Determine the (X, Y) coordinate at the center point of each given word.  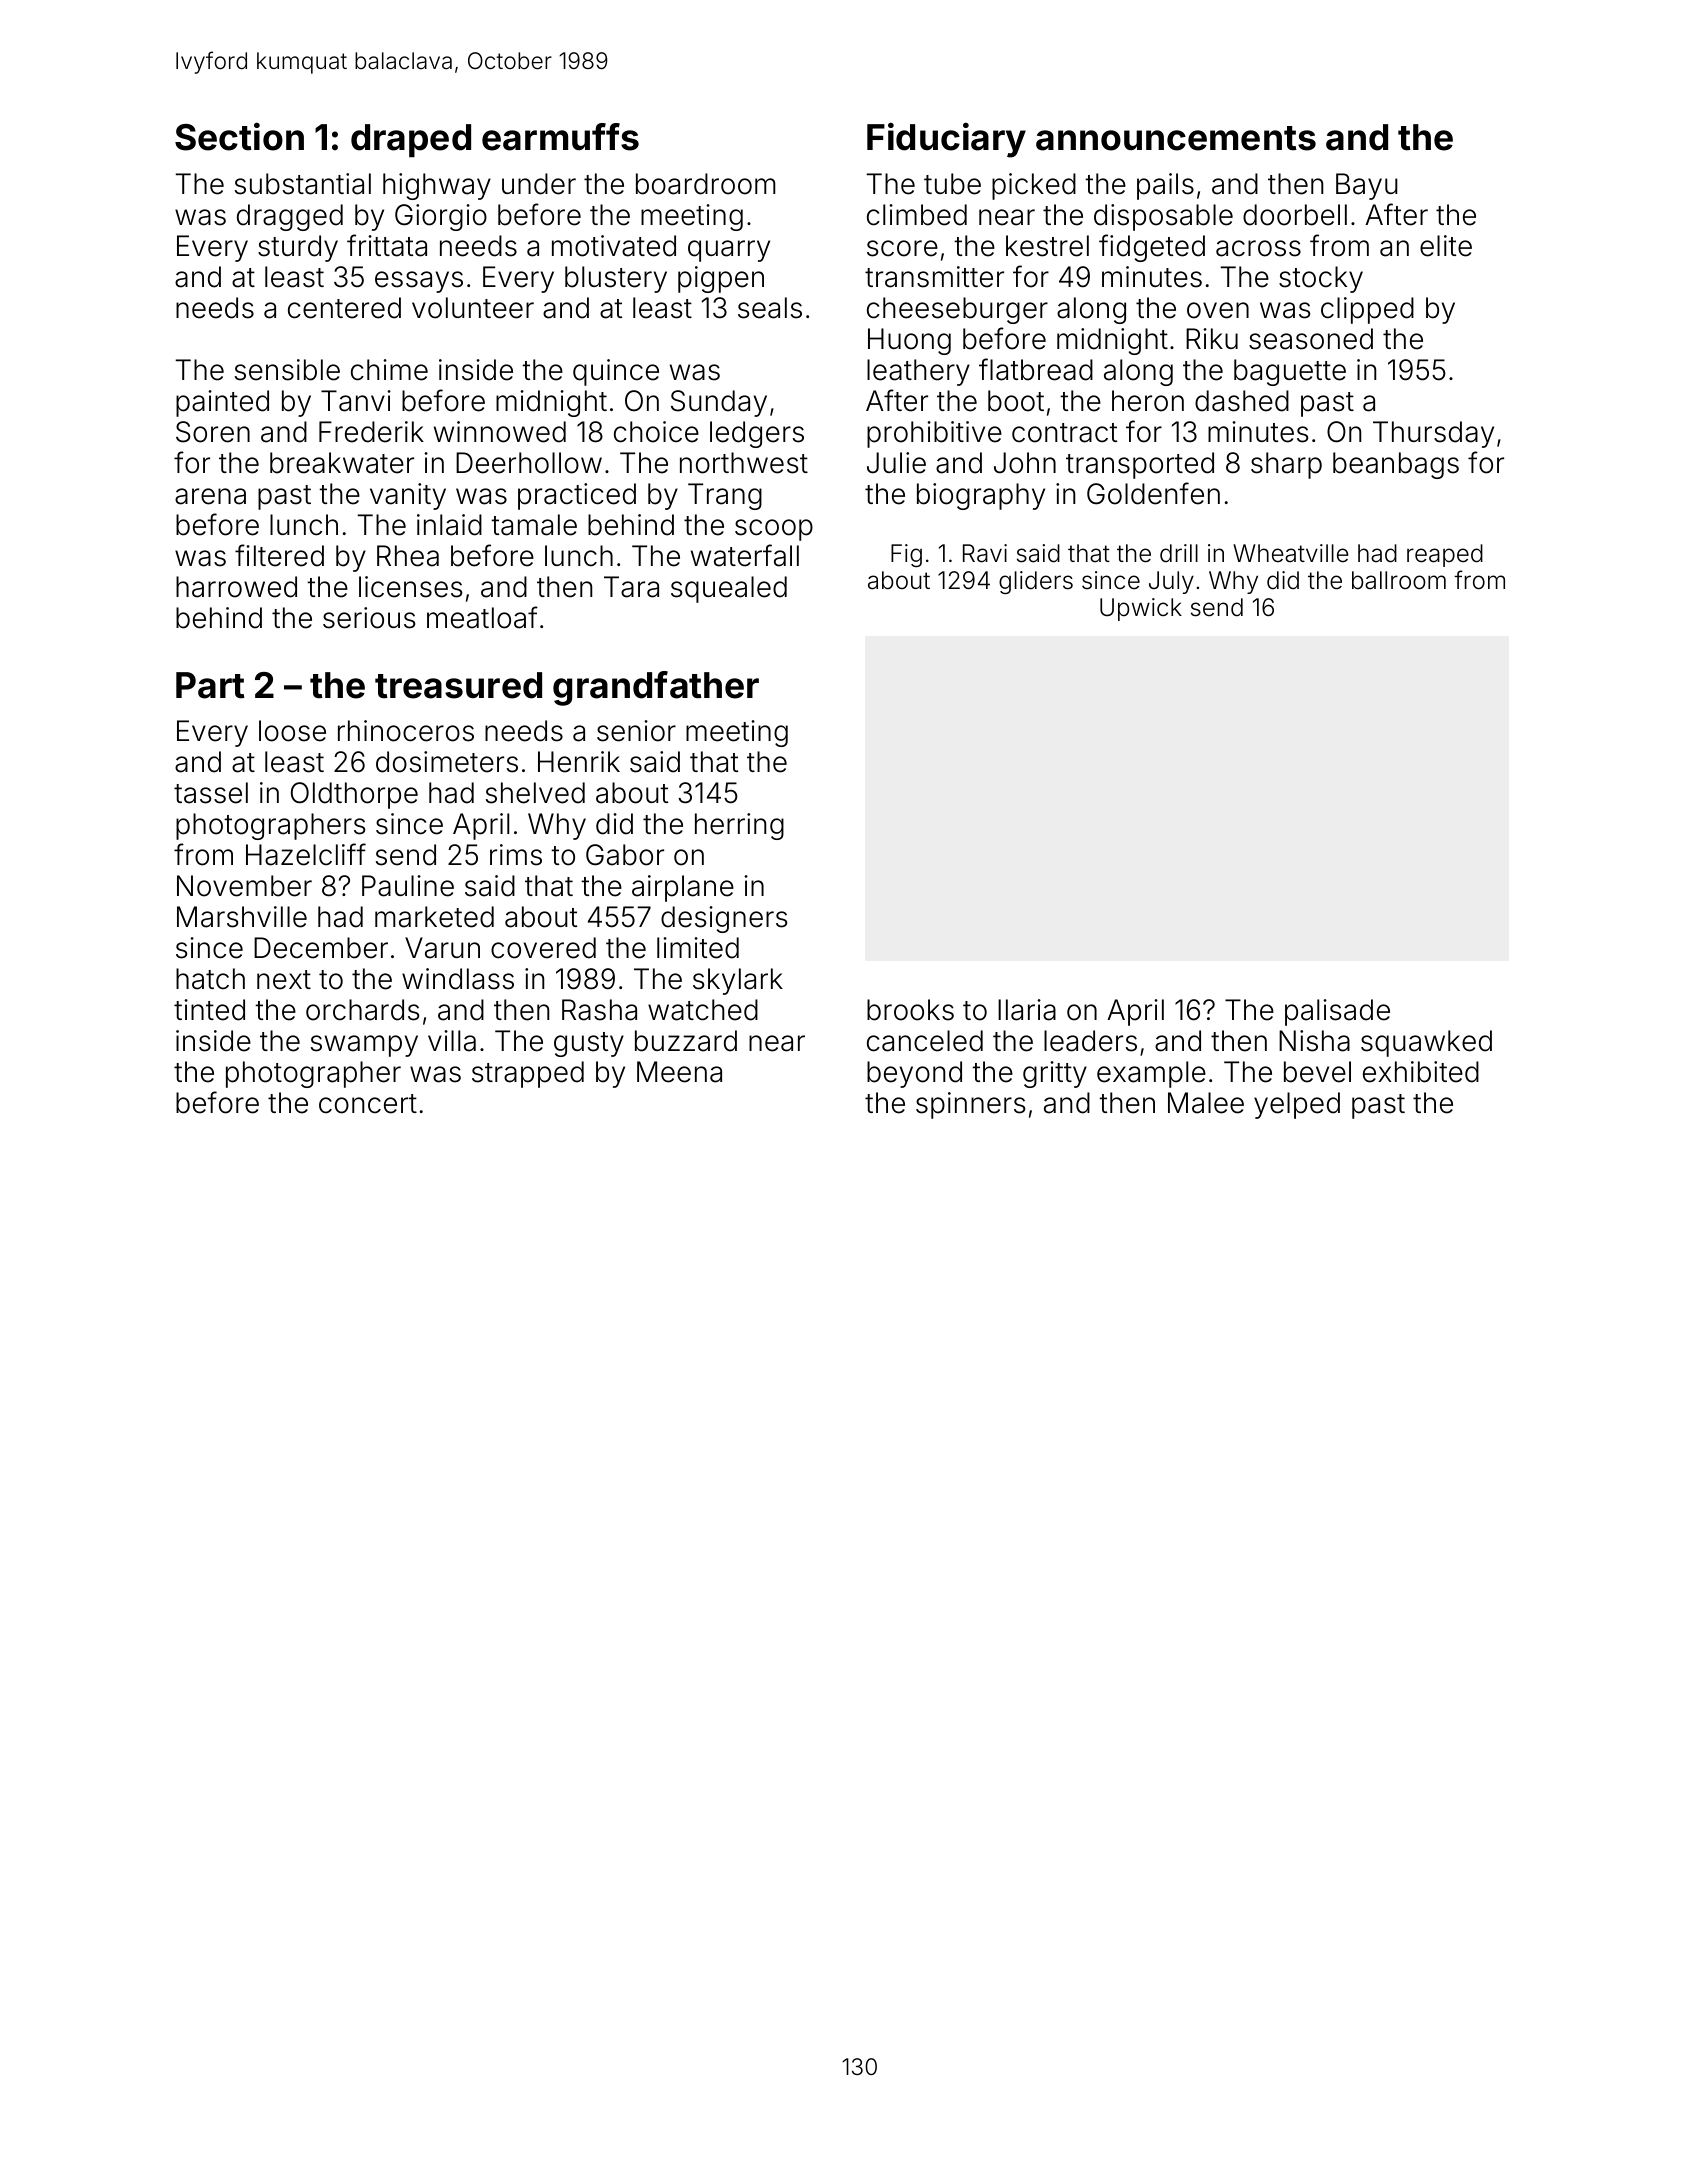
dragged (290, 217)
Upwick (1141, 609)
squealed (729, 589)
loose (292, 731)
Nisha (1314, 1041)
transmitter (934, 277)
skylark (738, 981)
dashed (1242, 401)
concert (368, 1104)
